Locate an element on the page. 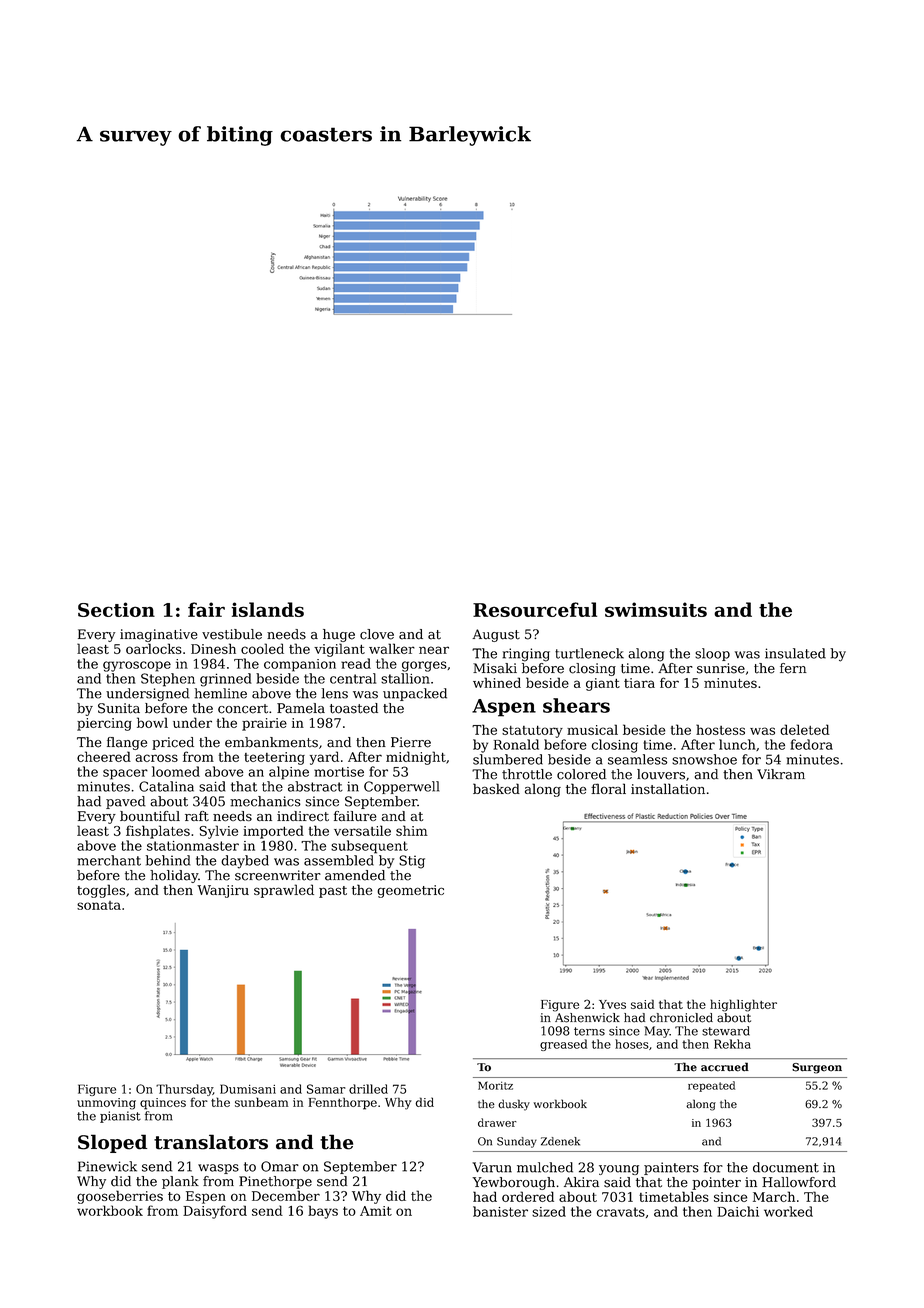 The height and width of the document is (1308, 924). swimsuits is located at coordinates (656, 609).
